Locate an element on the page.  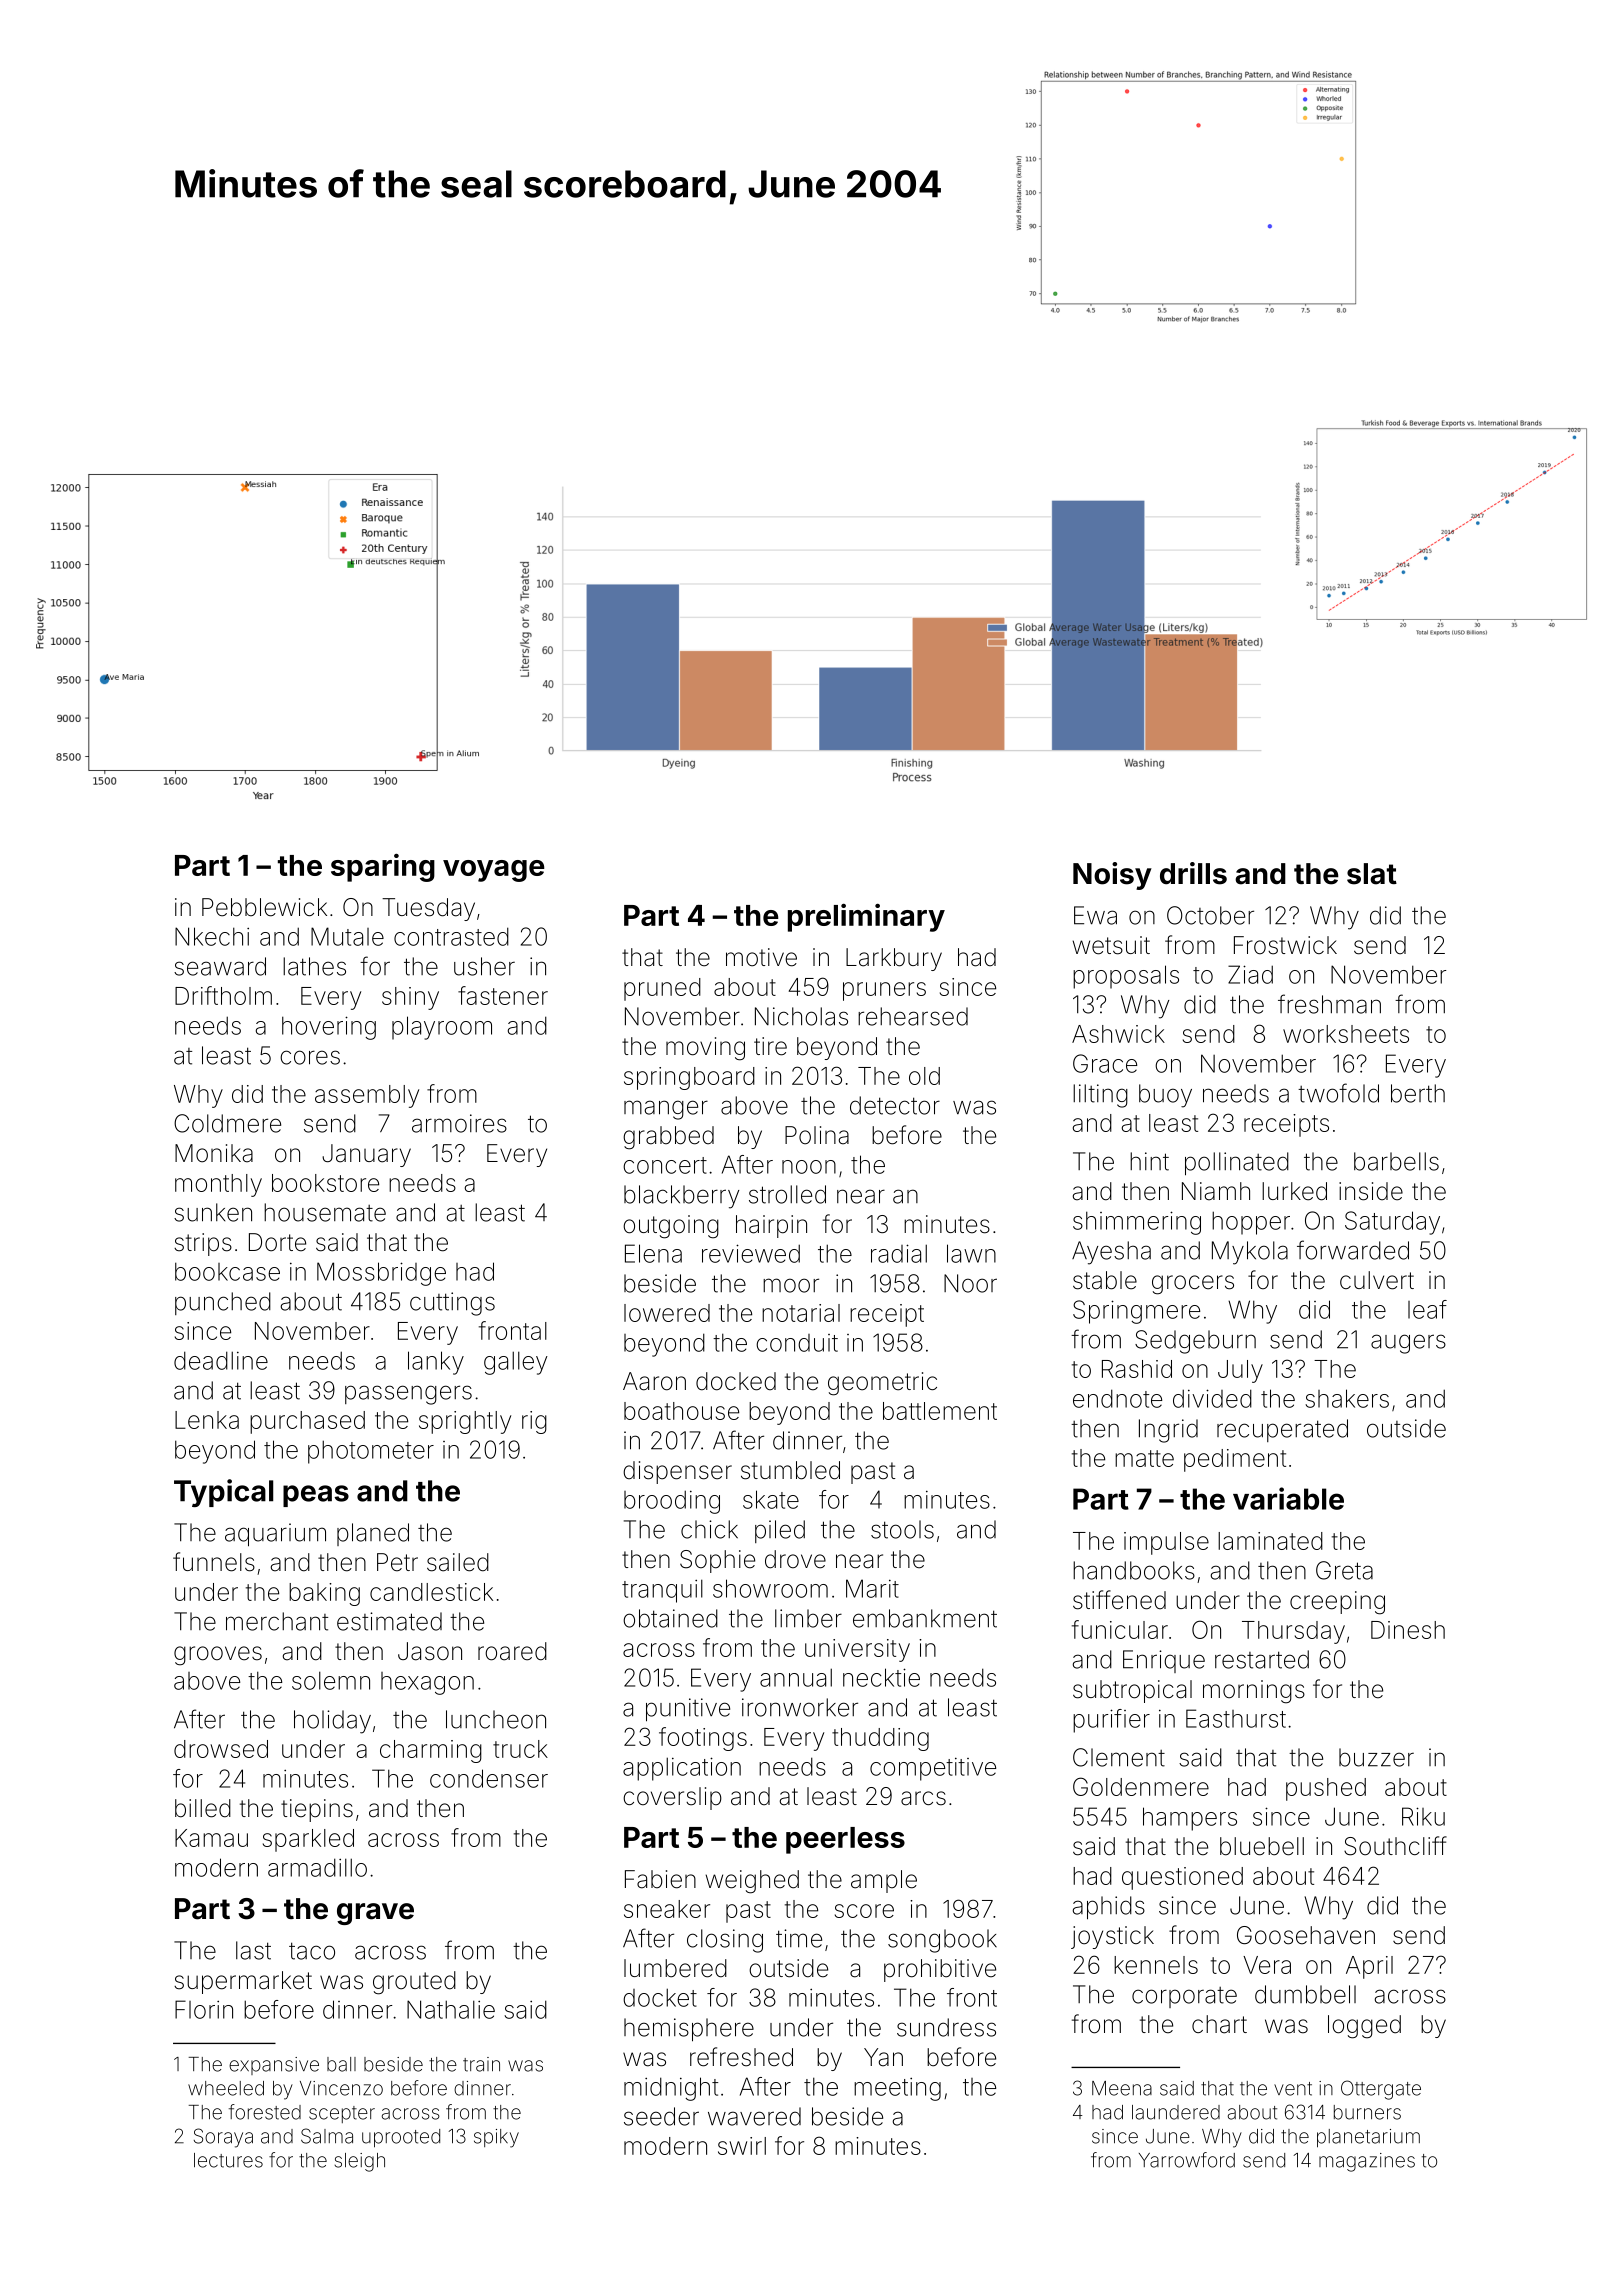
buoy is located at coordinates (1165, 1096).
